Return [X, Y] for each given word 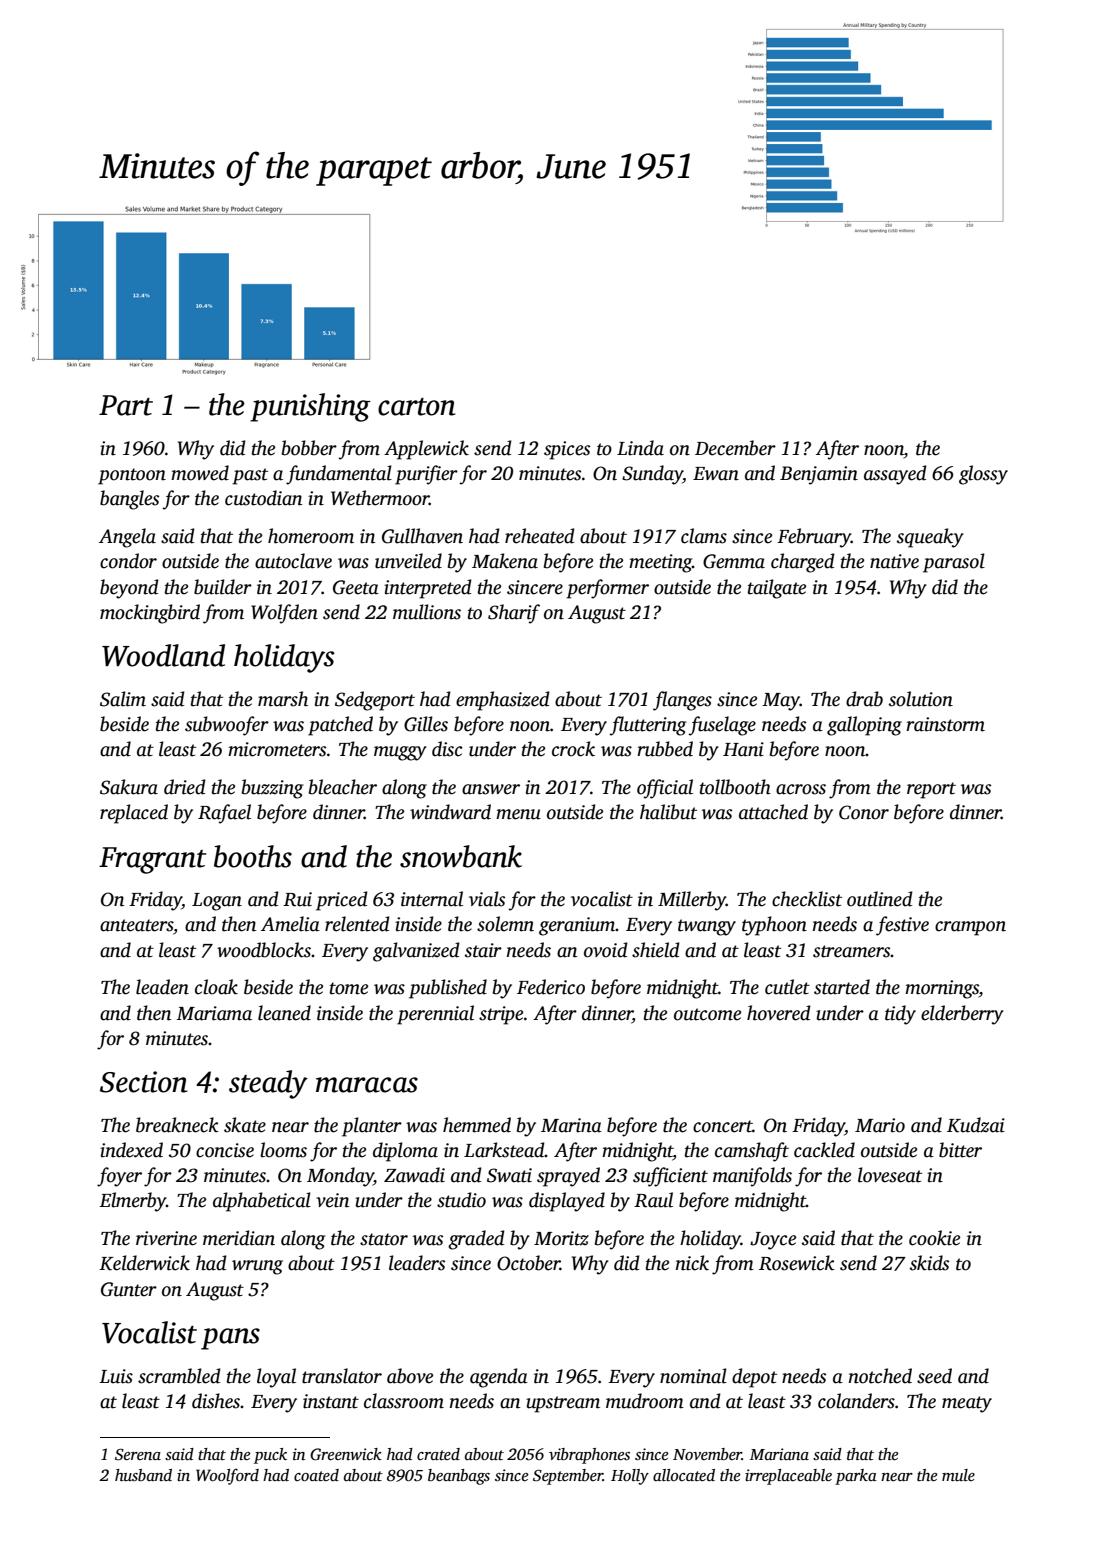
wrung [257, 1267]
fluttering [648, 726]
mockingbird [150, 614]
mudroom [645, 1401]
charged [803, 563]
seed [934, 1376]
